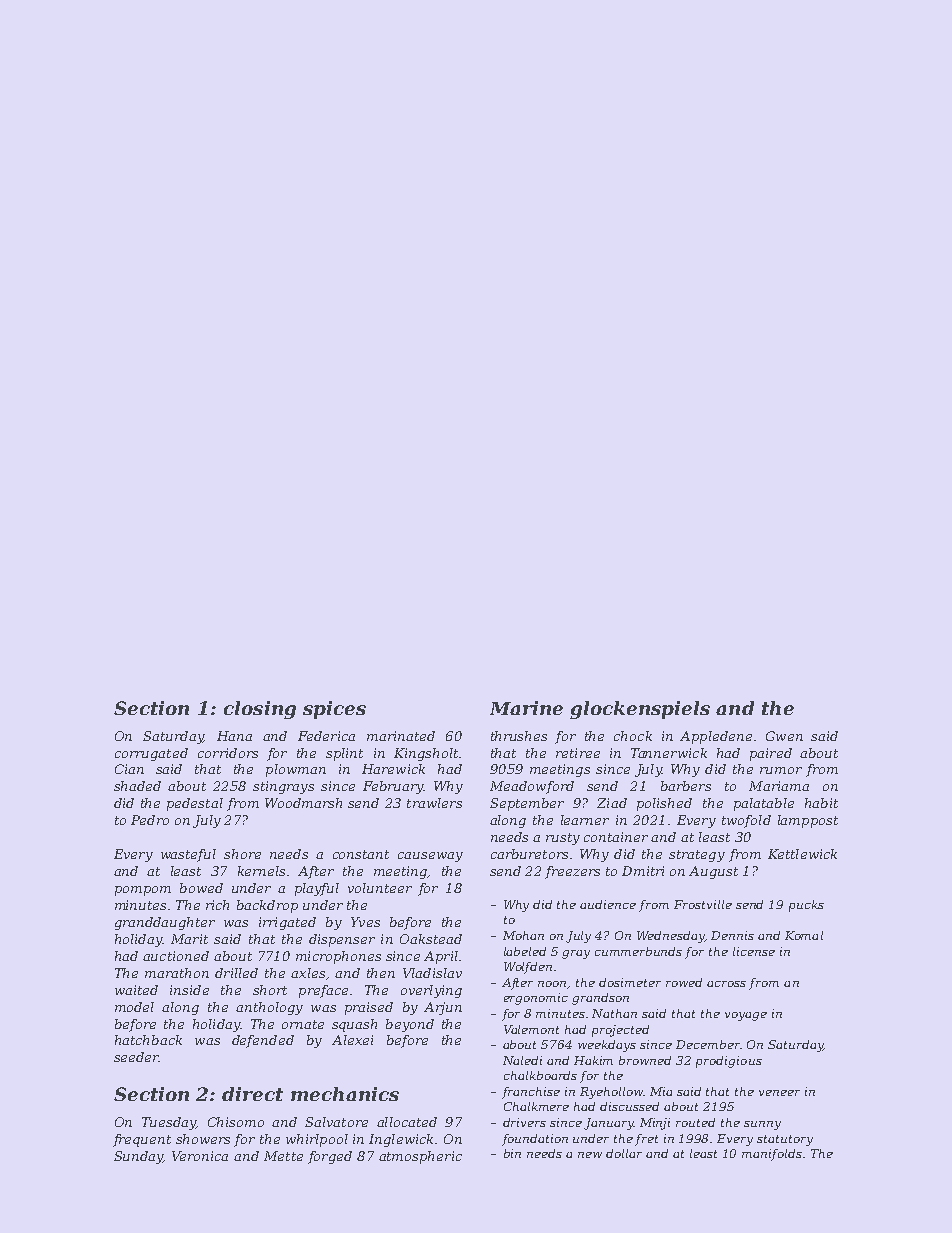 This screenshot has height=1233, width=952. I want to click on seeder, so click(136, 1057).
